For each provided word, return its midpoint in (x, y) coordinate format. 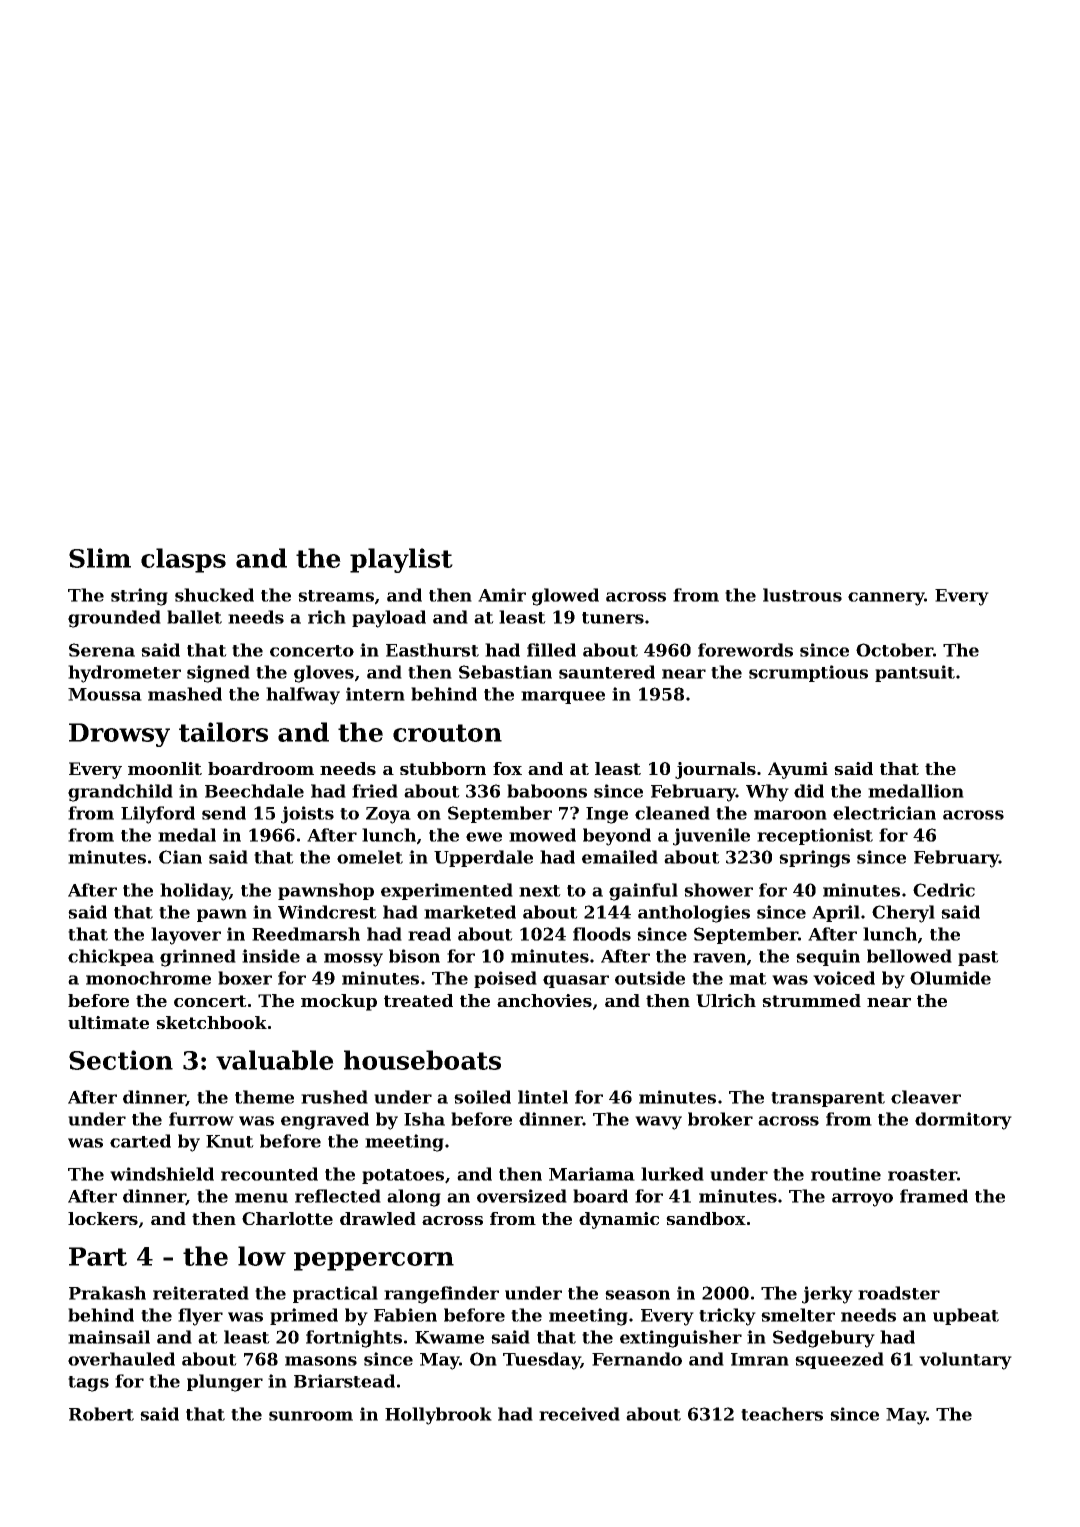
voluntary (965, 1361)
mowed (542, 835)
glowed (565, 597)
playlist (401, 560)
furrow (201, 1119)
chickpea (111, 957)
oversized (522, 1196)
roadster (899, 1293)
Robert (101, 1414)
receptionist (815, 836)
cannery (886, 599)
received (579, 1414)
